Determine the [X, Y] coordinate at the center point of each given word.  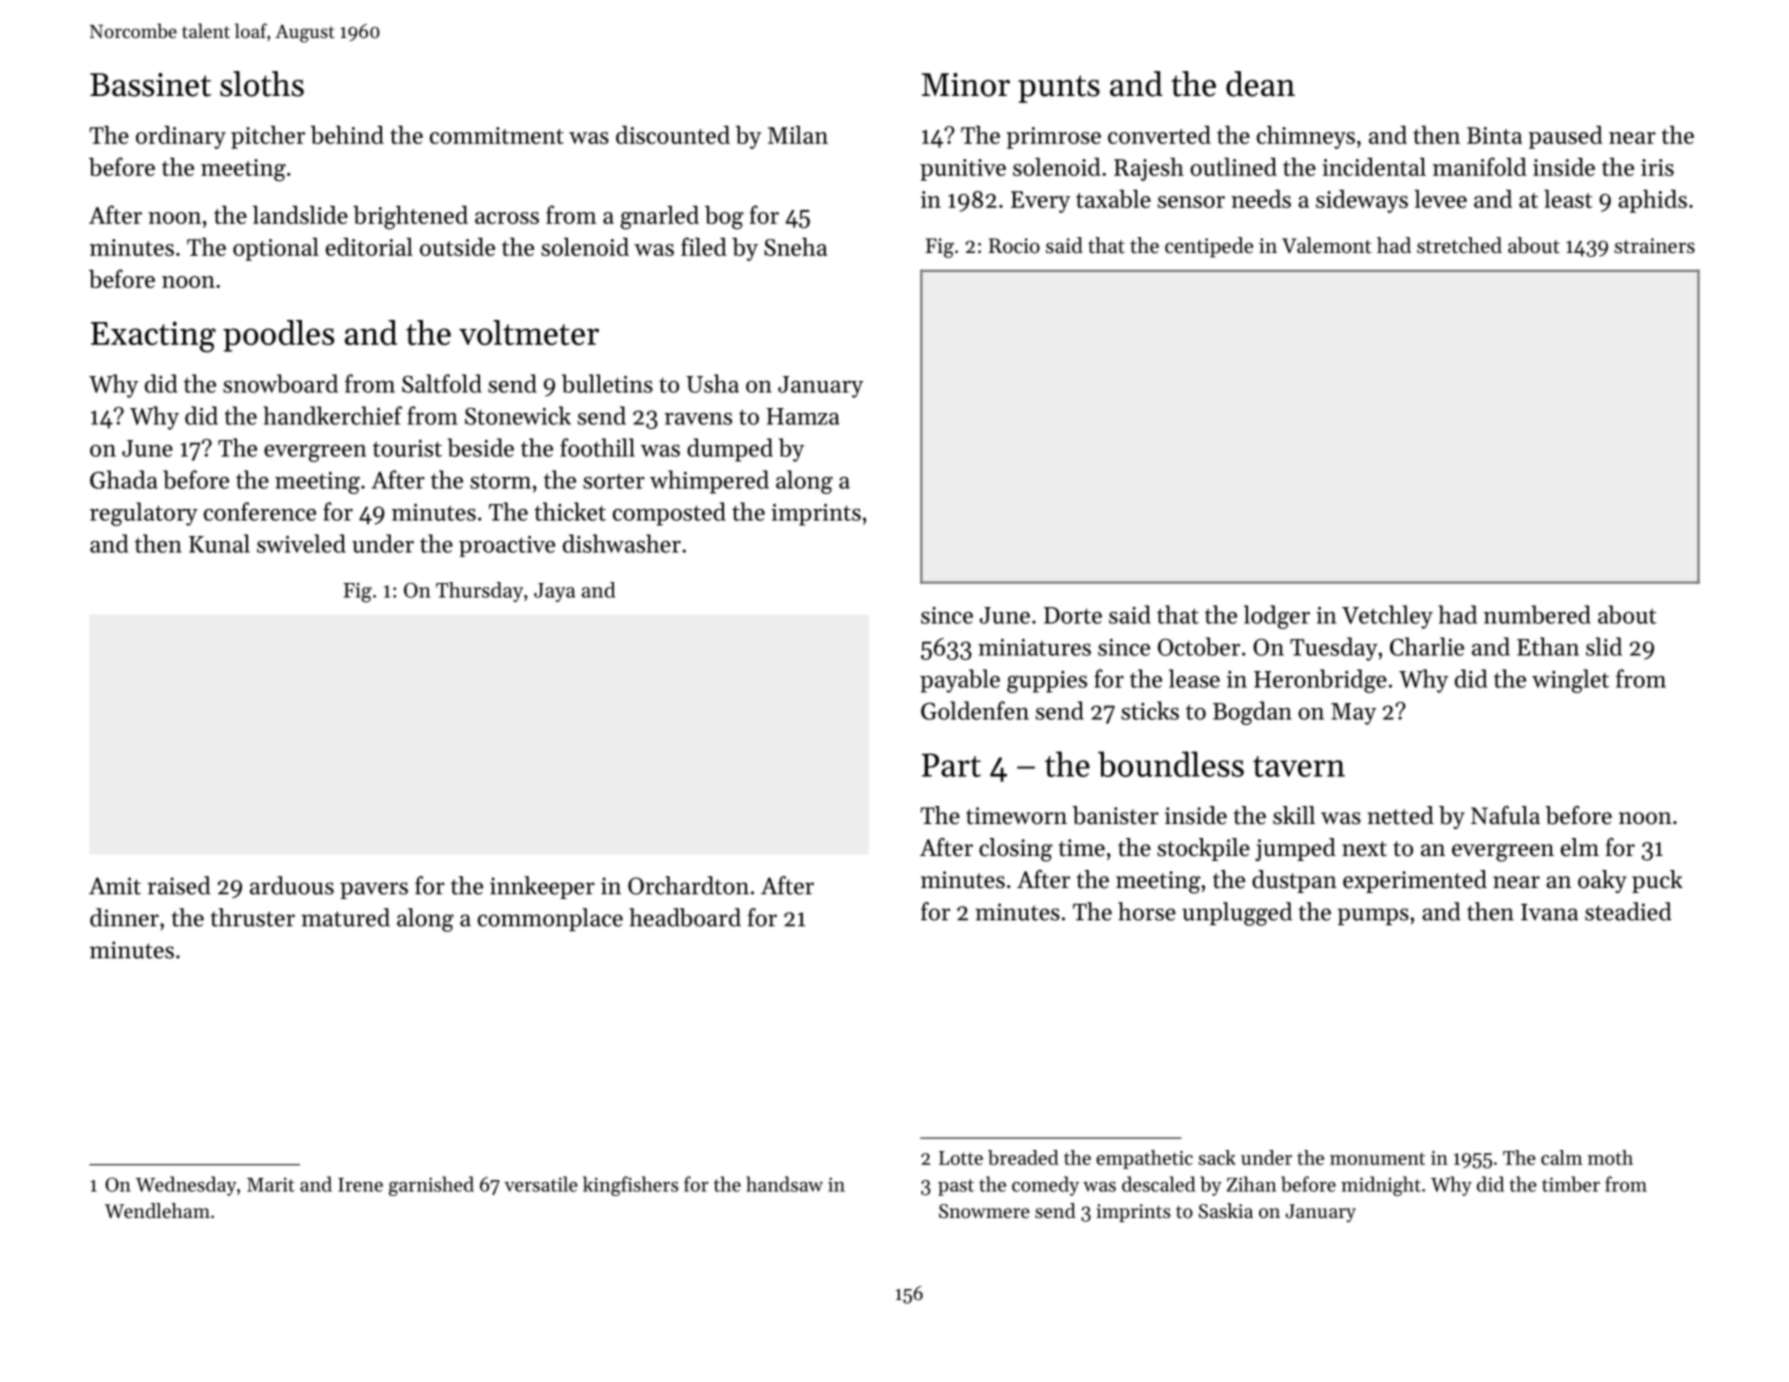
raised [179, 885]
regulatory [144, 514]
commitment [497, 135]
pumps [1373, 916]
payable [960, 681]
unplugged [1237, 914]
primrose [1054, 138]
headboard [685, 917]
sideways [1362, 201]
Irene [360, 1185]
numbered [1537, 614]
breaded [1023, 1157]
